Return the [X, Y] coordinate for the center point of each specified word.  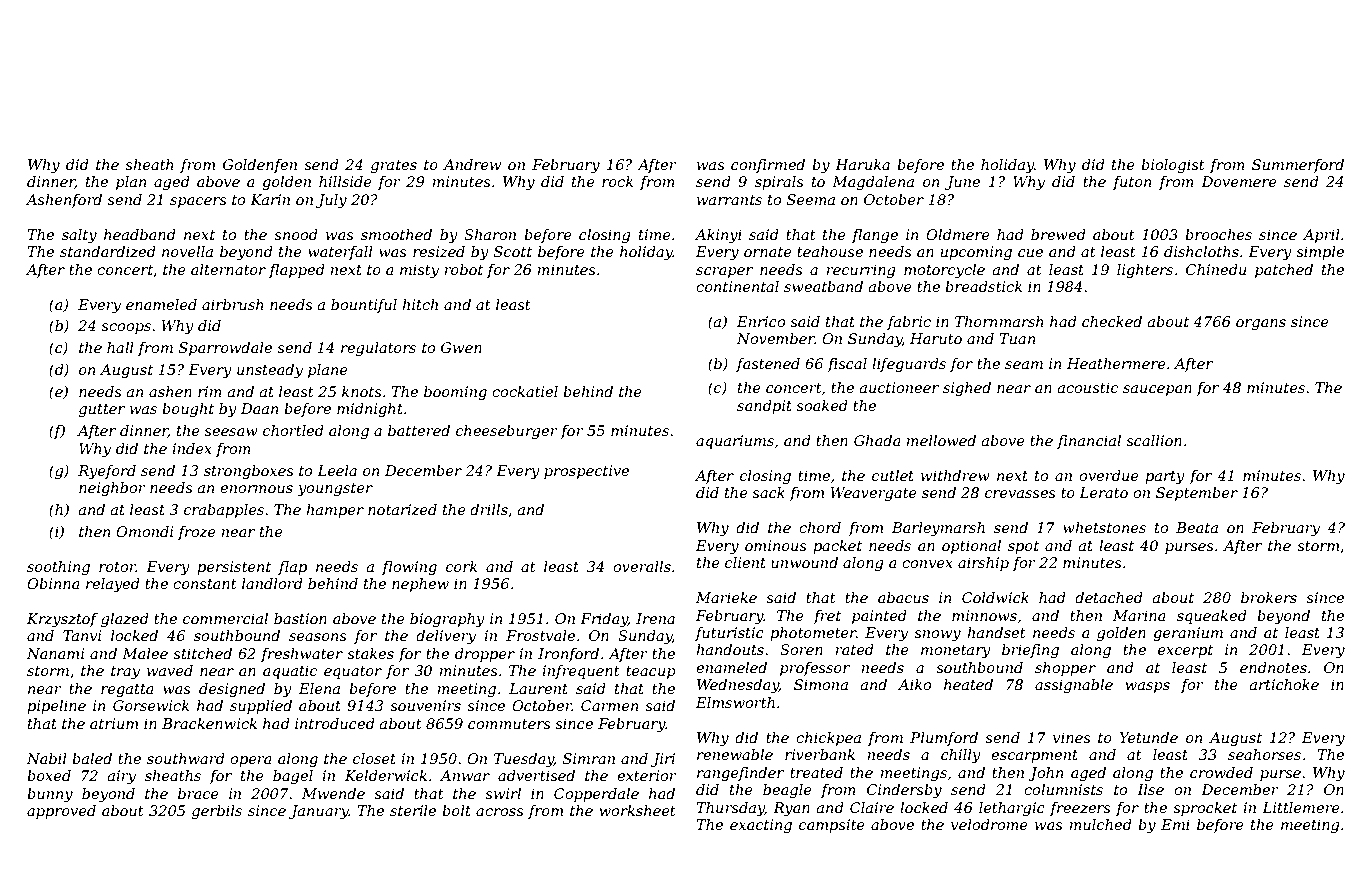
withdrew [955, 475]
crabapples [224, 511]
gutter [102, 410]
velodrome [989, 824]
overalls [642, 566]
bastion [300, 618]
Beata [1197, 527]
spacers [198, 202]
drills [489, 509]
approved [61, 812]
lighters [1145, 271]
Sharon [490, 234]
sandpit [764, 407]
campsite [832, 826]
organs [1261, 324]
